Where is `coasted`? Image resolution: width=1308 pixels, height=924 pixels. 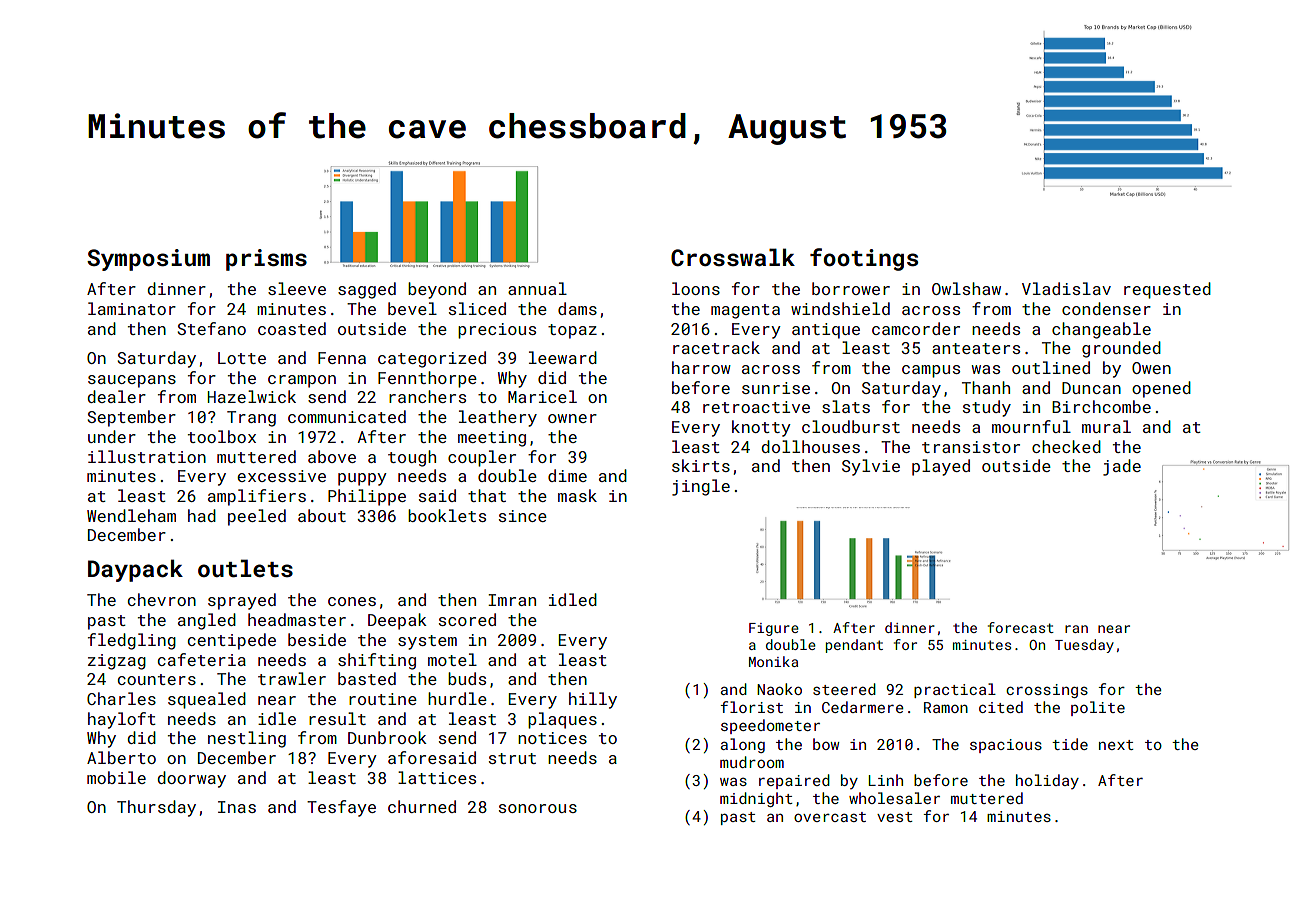
coasted is located at coordinates (292, 328).
